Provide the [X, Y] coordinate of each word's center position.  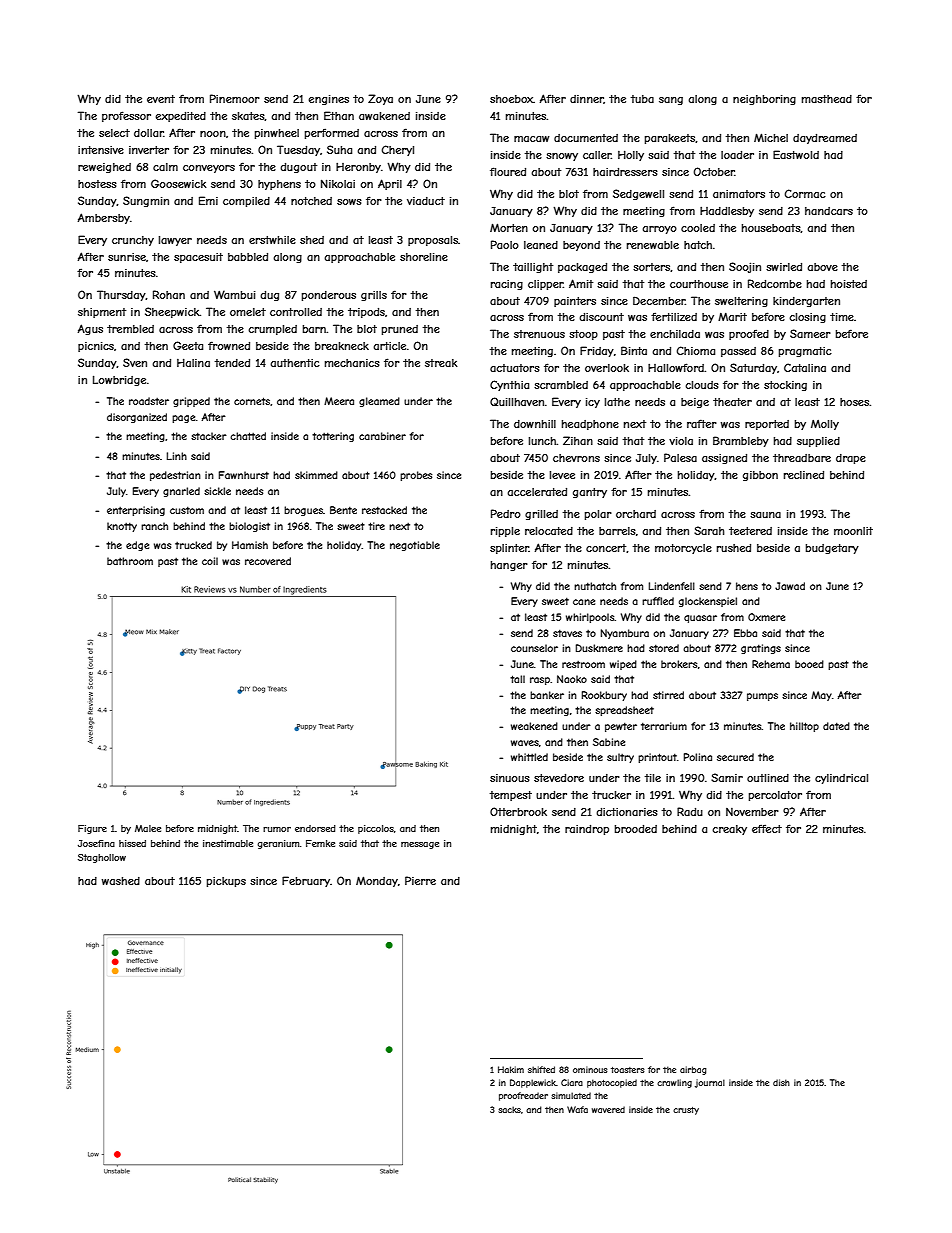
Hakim [511, 1069]
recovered [268, 561]
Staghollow [102, 858]
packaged [582, 268]
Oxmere [766, 617]
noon [213, 134]
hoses [854, 402]
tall [517, 679]
